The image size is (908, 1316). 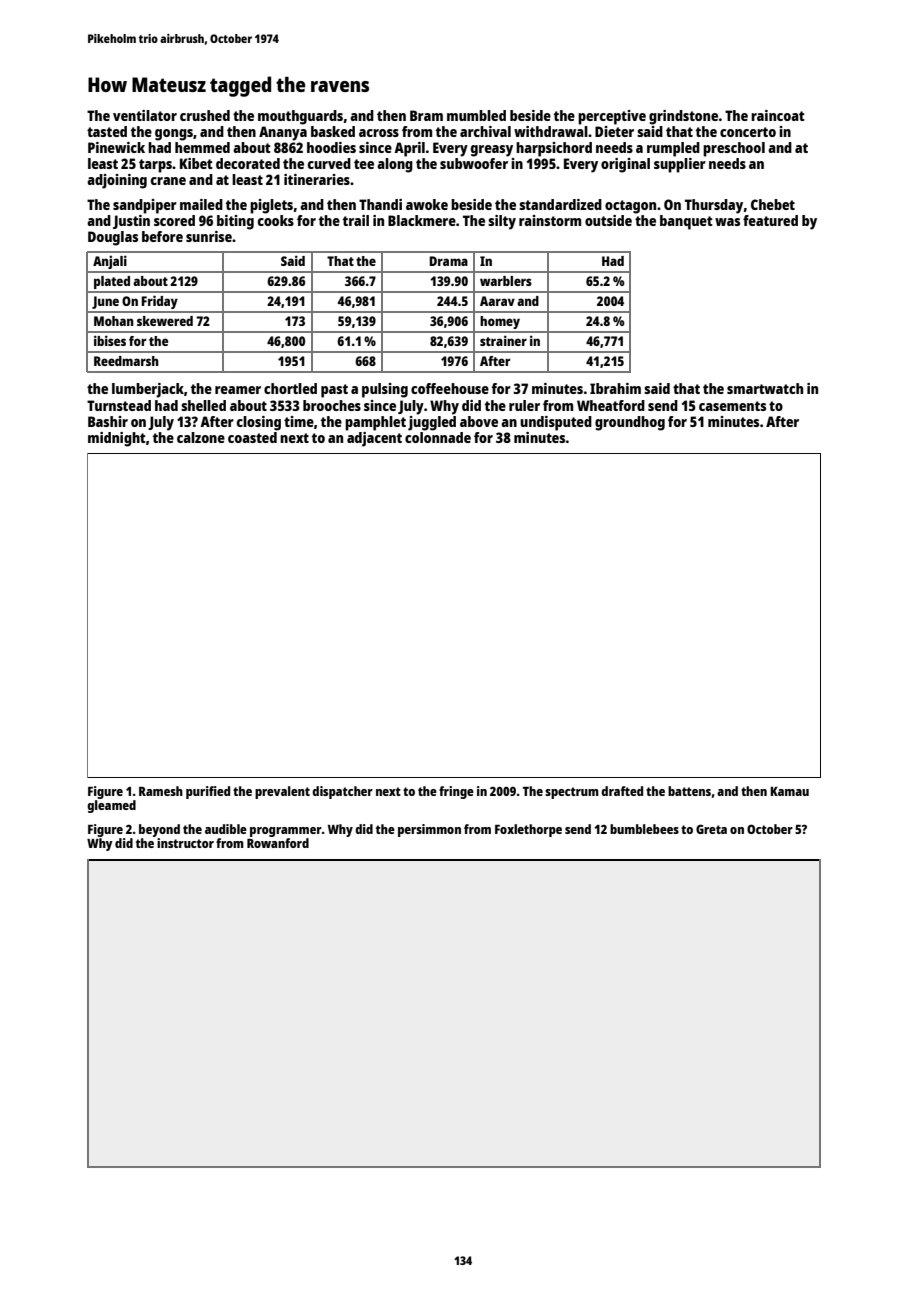 I want to click on banquet, so click(x=686, y=222).
